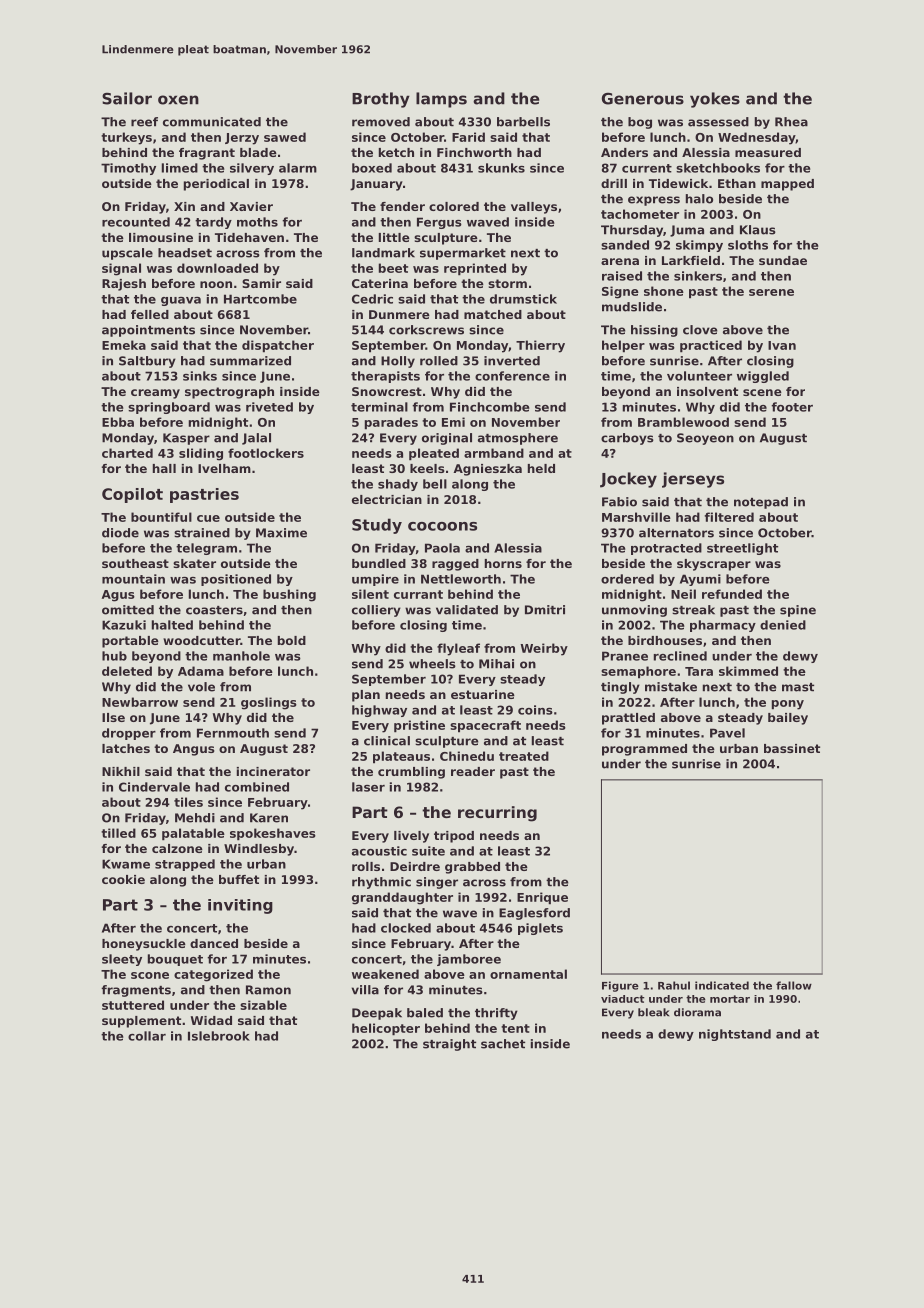  I want to click on Rhea, so click(791, 122).
